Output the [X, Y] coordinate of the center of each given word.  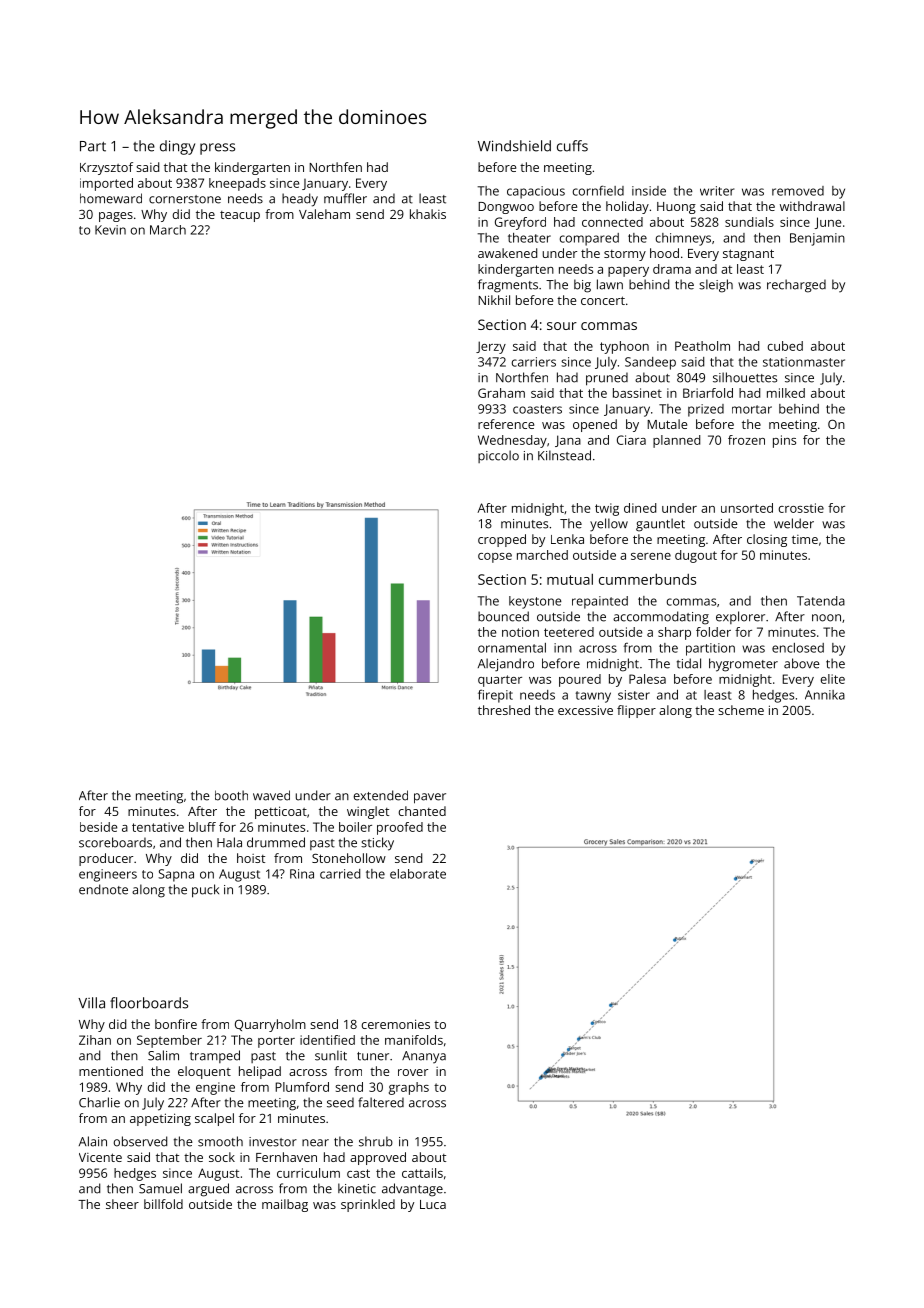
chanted [422, 811]
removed [798, 191]
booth [231, 795]
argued [208, 1190]
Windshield [514, 146]
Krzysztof [106, 168]
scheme [741, 710]
